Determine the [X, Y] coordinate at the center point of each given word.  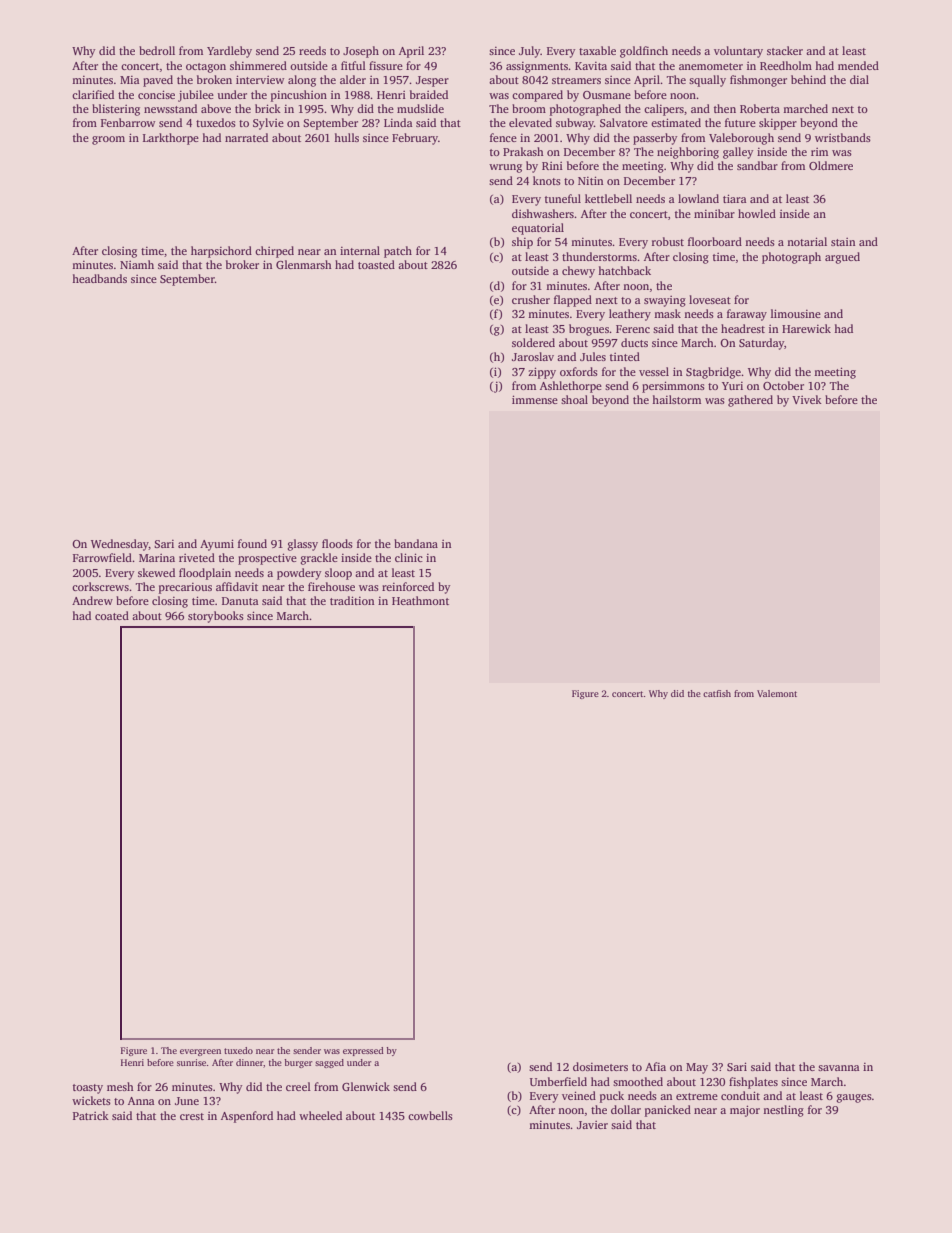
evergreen [200, 1052]
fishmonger [758, 81]
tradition [352, 600]
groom [108, 140]
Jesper [432, 81]
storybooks [216, 617]
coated [112, 615]
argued [842, 258]
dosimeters [600, 1066]
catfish [717, 693]
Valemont [777, 693]
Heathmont [420, 600]
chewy [578, 272]
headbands [99, 278]
